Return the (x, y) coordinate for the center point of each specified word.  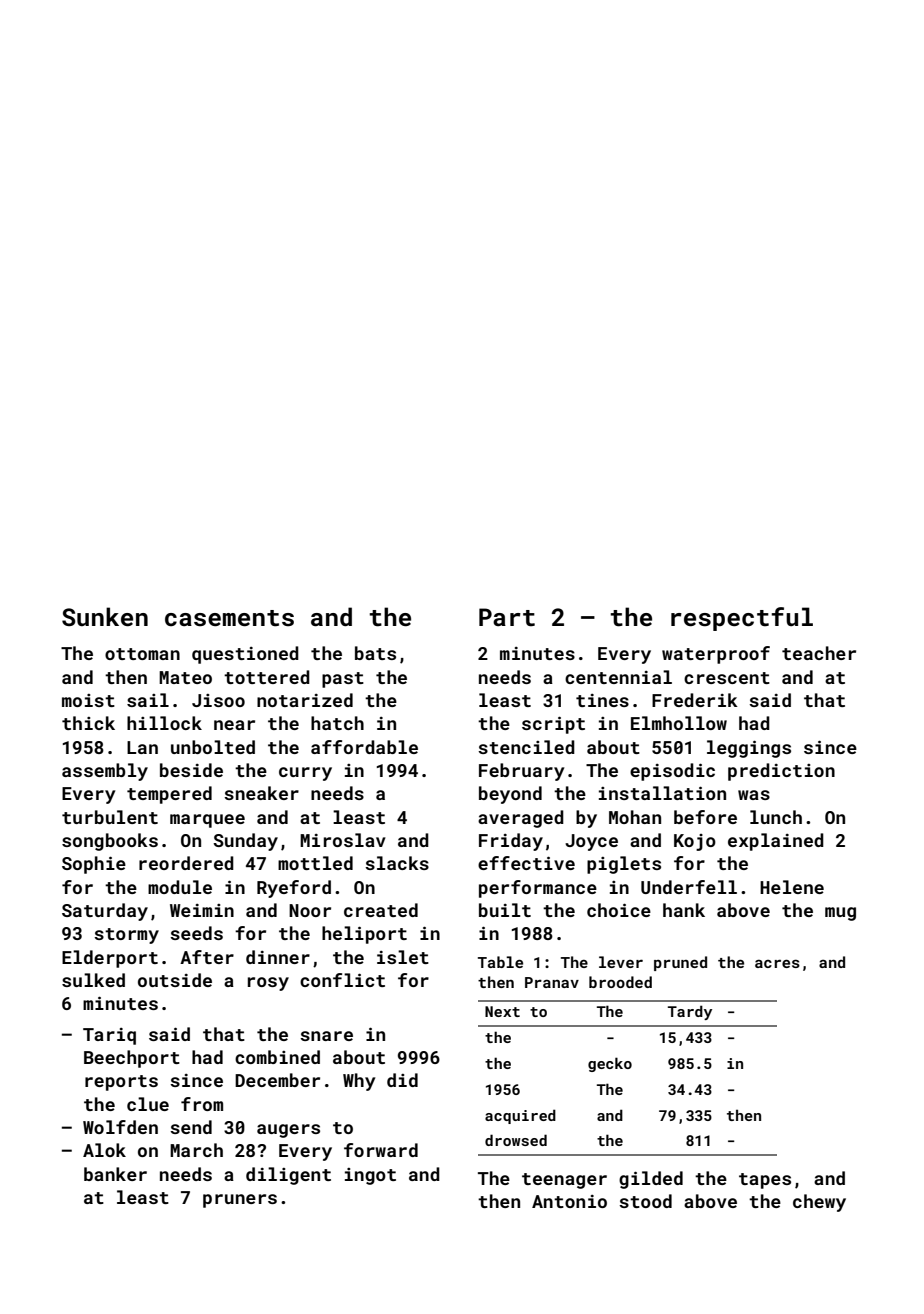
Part (507, 617)
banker (115, 1174)
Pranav (552, 982)
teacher (819, 653)
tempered (169, 795)
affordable (364, 747)
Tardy (690, 1012)
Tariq (109, 1036)
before (705, 817)
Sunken (105, 616)
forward (381, 1150)
